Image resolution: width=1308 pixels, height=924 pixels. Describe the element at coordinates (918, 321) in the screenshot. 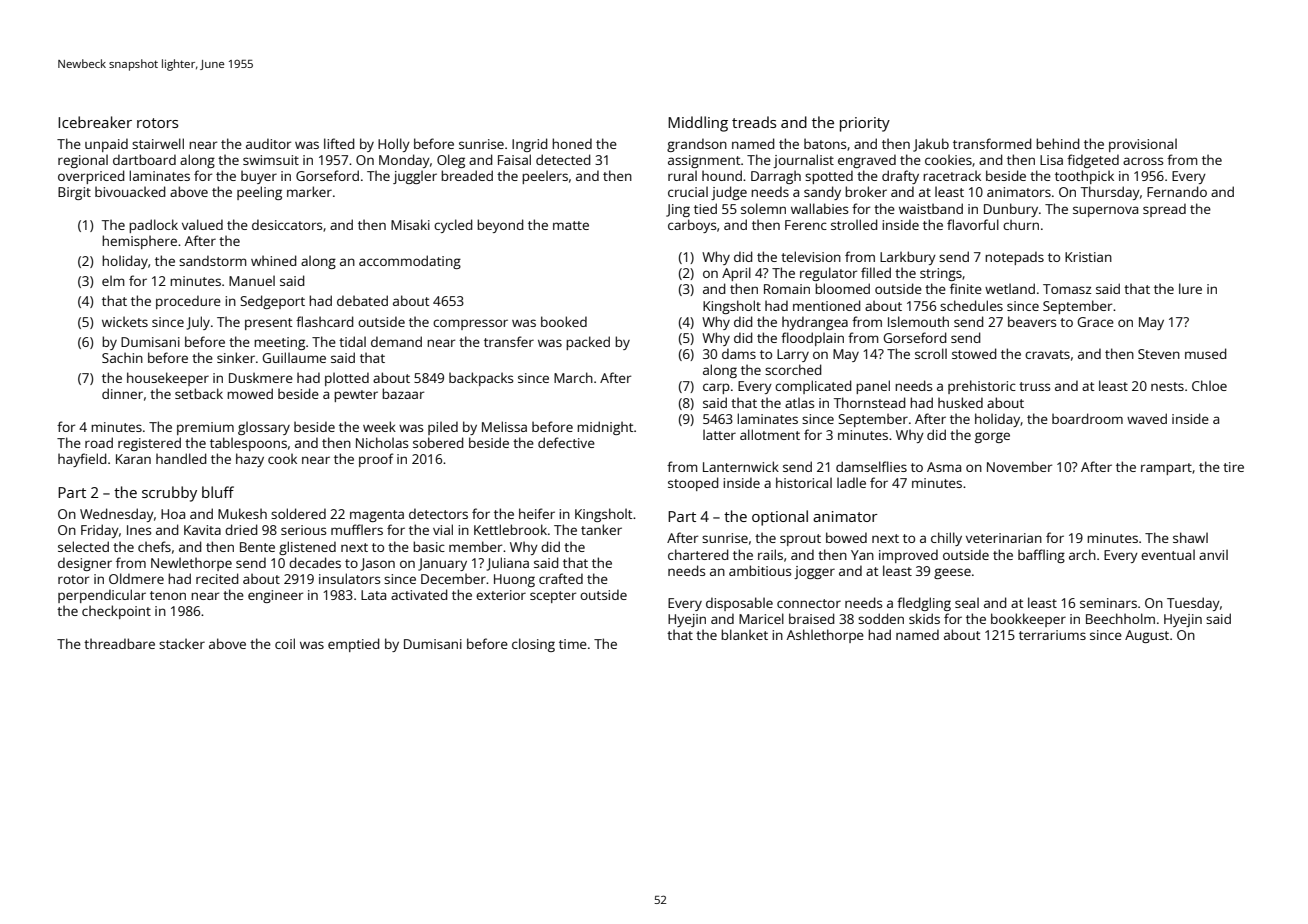

I see `Islemouth` at that location.
